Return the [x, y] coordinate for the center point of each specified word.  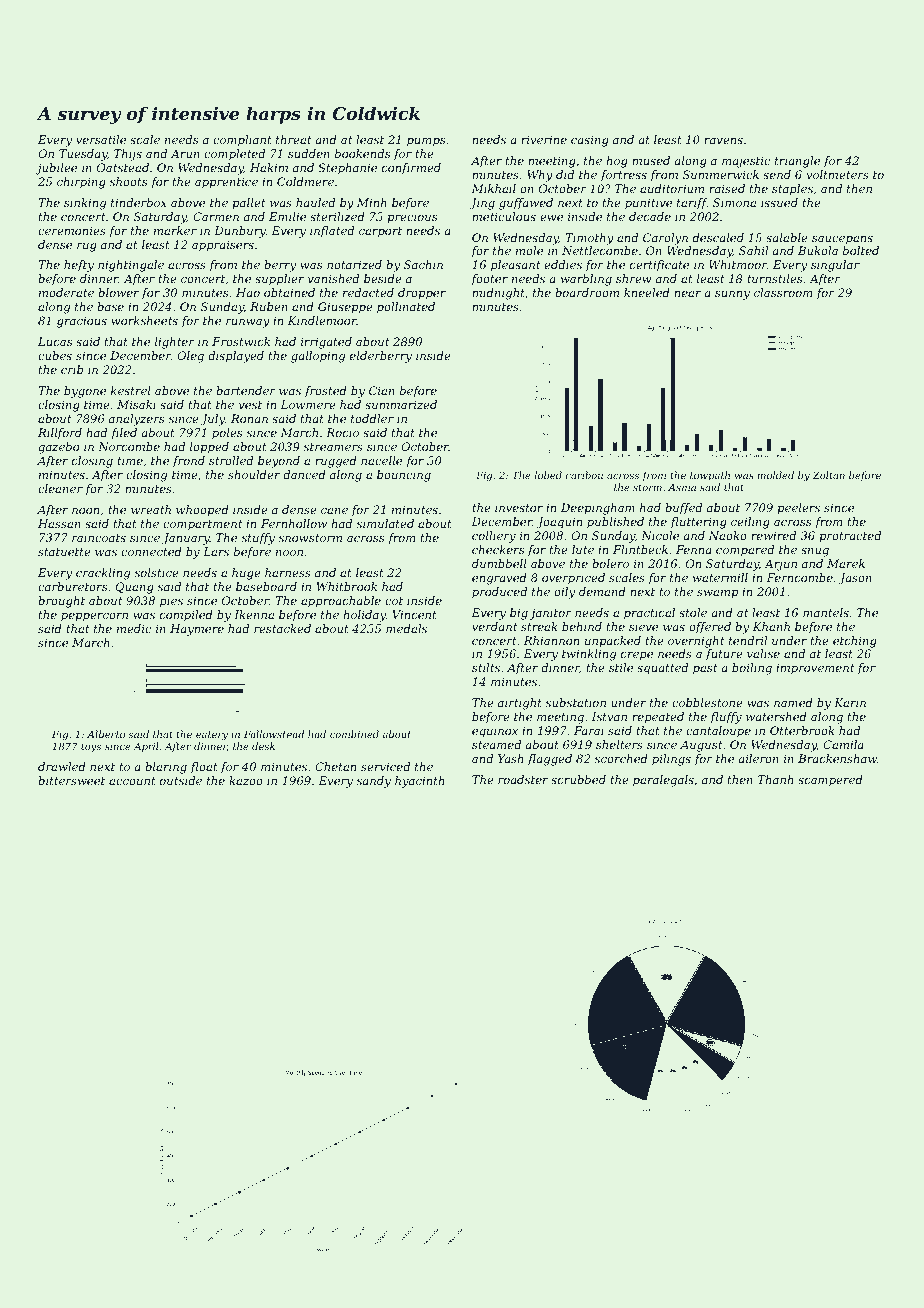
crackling [103, 574]
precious [412, 218]
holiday [364, 616]
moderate [66, 292]
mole [529, 250]
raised [727, 188]
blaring [166, 768]
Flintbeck [640, 549]
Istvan [609, 716]
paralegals [663, 781]
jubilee [56, 169]
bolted [861, 250]
